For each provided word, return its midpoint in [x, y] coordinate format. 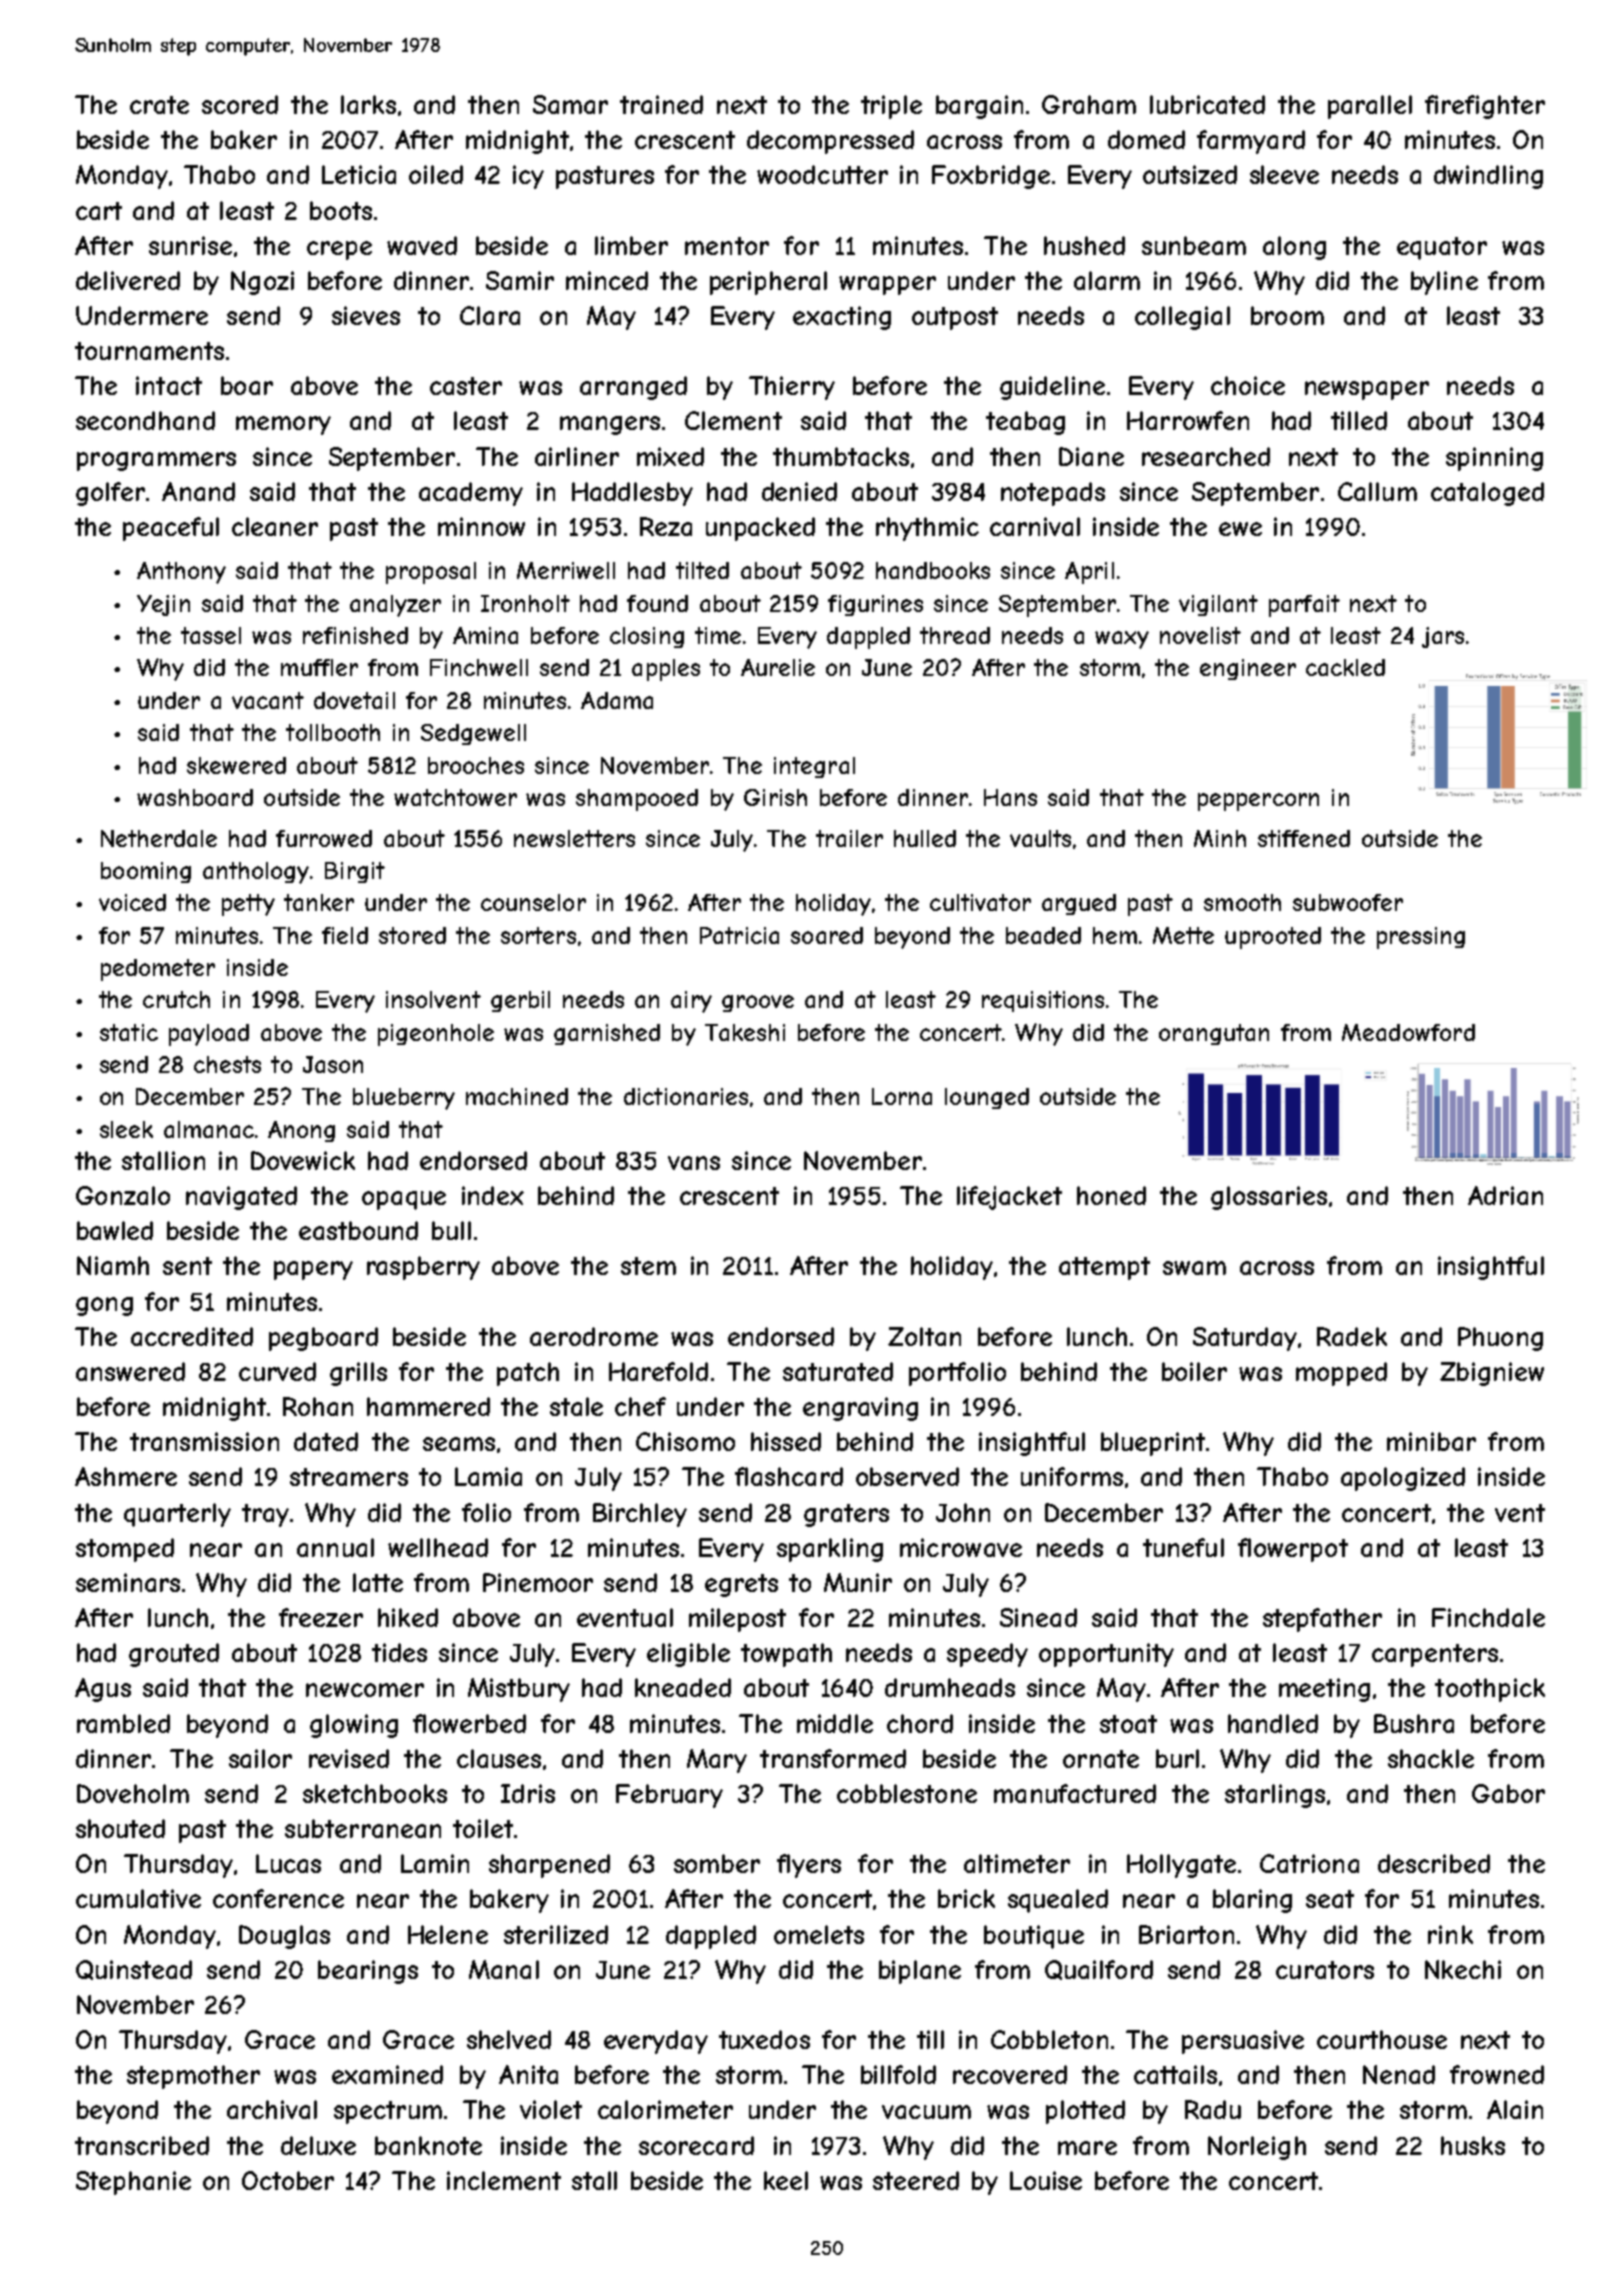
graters [846, 1515]
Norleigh [1257, 2148]
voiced [132, 902]
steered [916, 2180]
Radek [1352, 1336]
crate [159, 105]
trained [661, 104]
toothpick [1490, 1690]
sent [187, 1266]
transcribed [142, 2145]
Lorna [902, 1096]
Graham [1089, 104]
